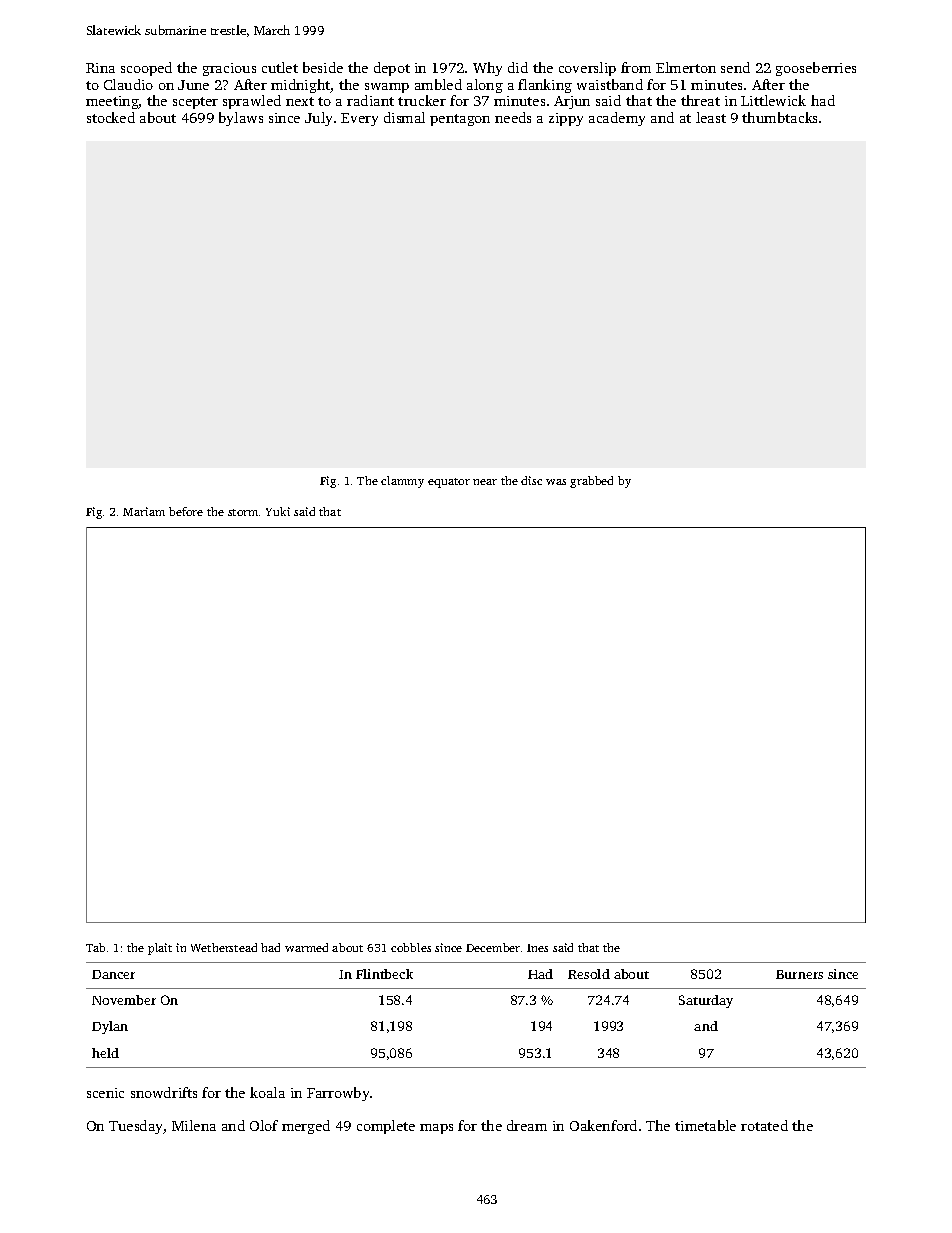 This screenshot has height=1233, width=952. Describe the element at coordinates (243, 512) in the screenshot. I see `storm` at that location.
